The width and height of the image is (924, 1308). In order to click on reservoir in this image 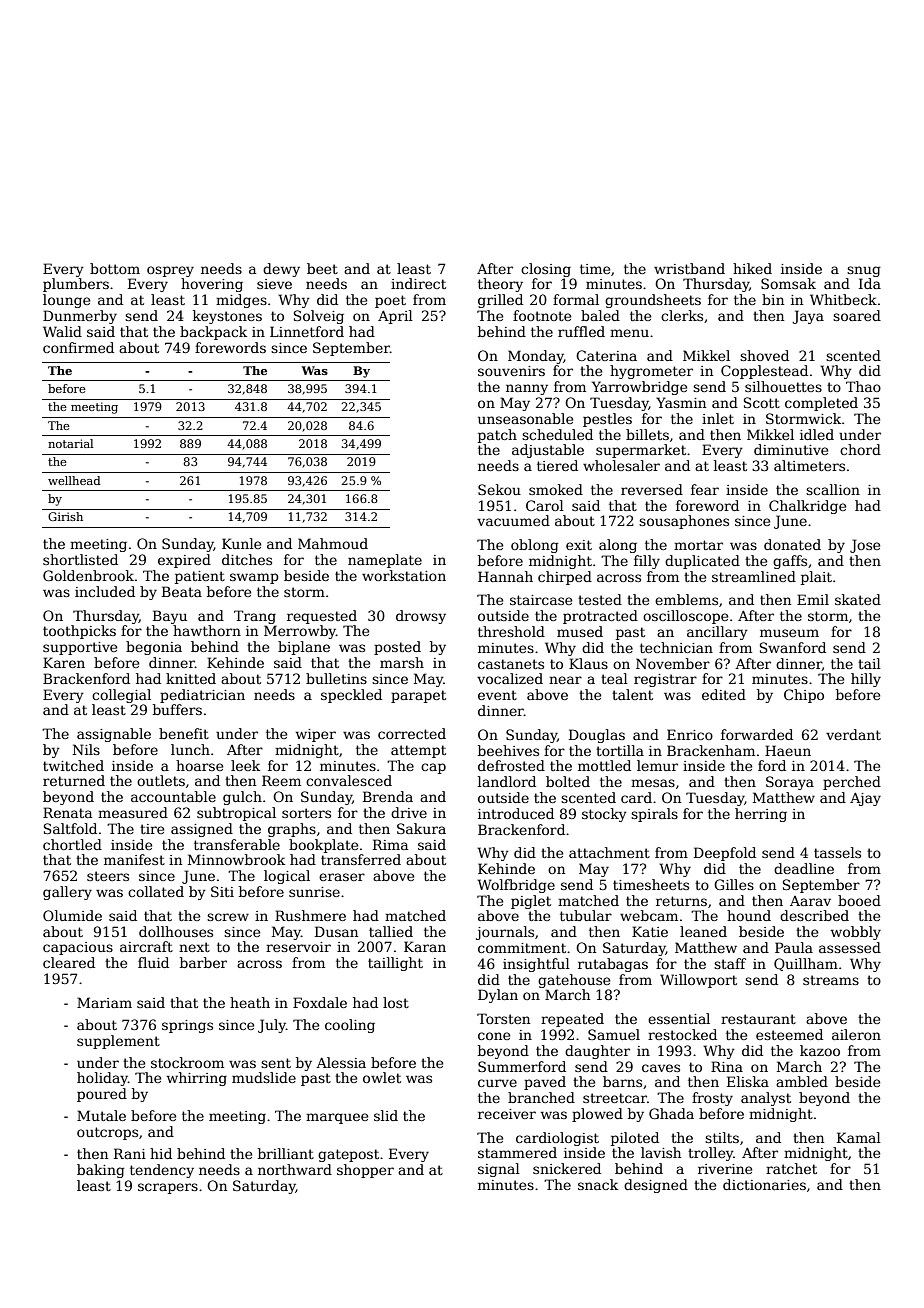, I will do `click(298, 947)`.
